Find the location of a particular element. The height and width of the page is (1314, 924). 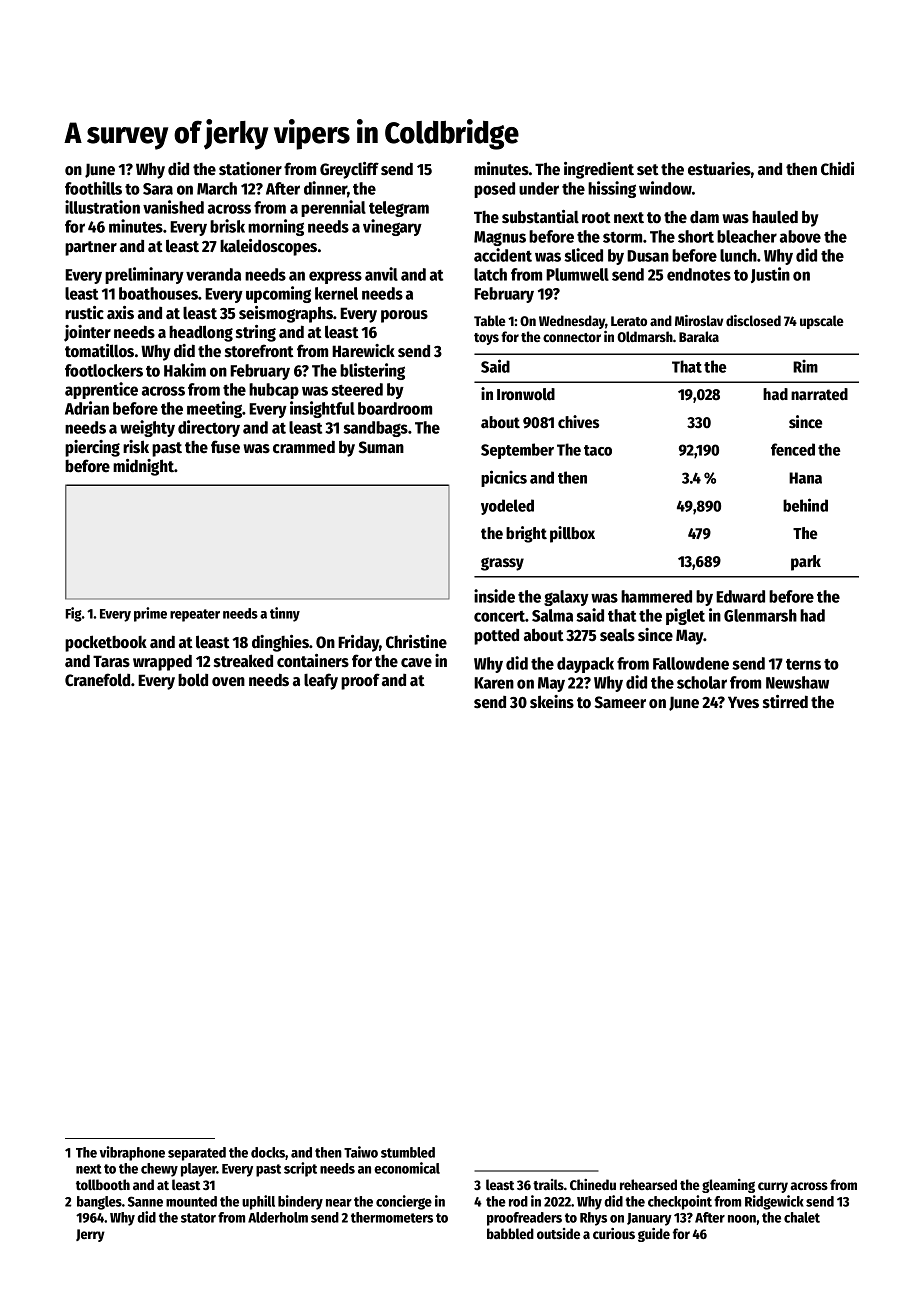

vibraphone is located at coordinates (132, 1153).
